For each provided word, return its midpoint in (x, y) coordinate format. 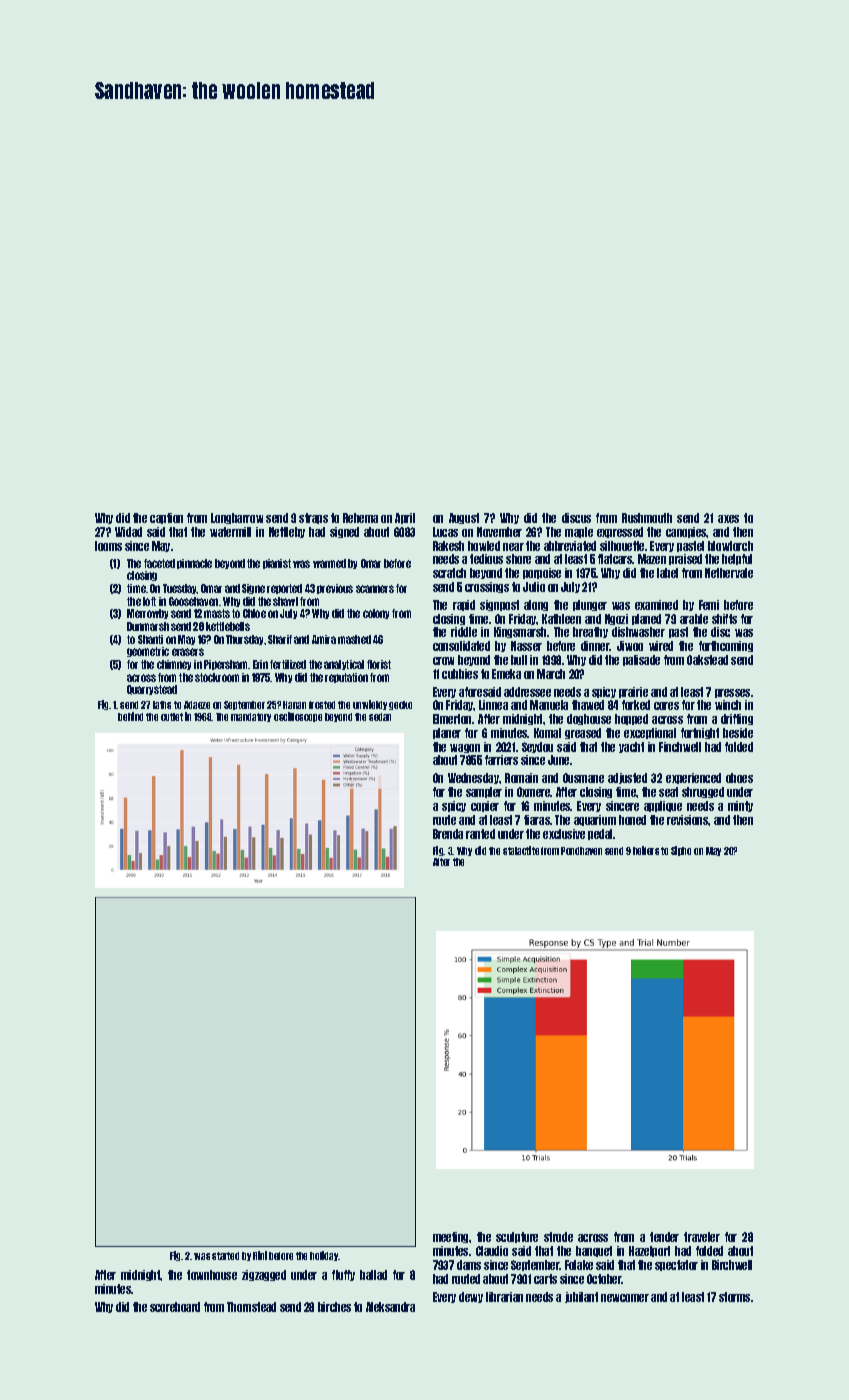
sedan (380, 717)
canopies (686, 532)
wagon (465, 748)
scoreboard (175, 1307)
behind (130, 716)
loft (149, 601)
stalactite (521, 850)
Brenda (448, 834)
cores (666, 706)
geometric (148, 652)
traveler (702, 1237)
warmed (329, 563)
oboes (739, 778)
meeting (450, 1237)
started (225, 1256)
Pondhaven (581, 851)
